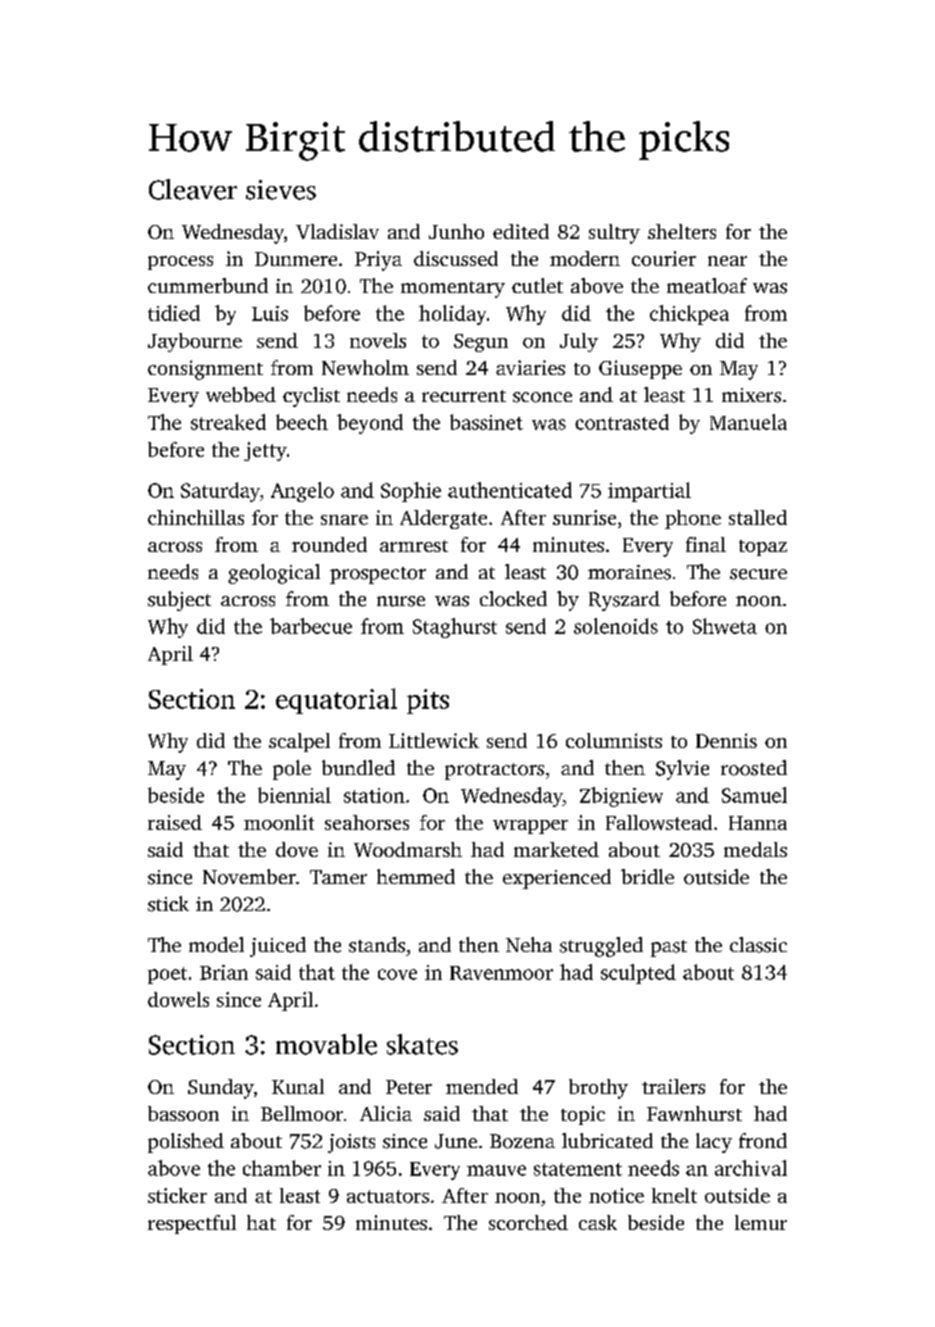  Describe the element at coordinates (486, 422) in the screenshot. I see `bassinet` at that location.
